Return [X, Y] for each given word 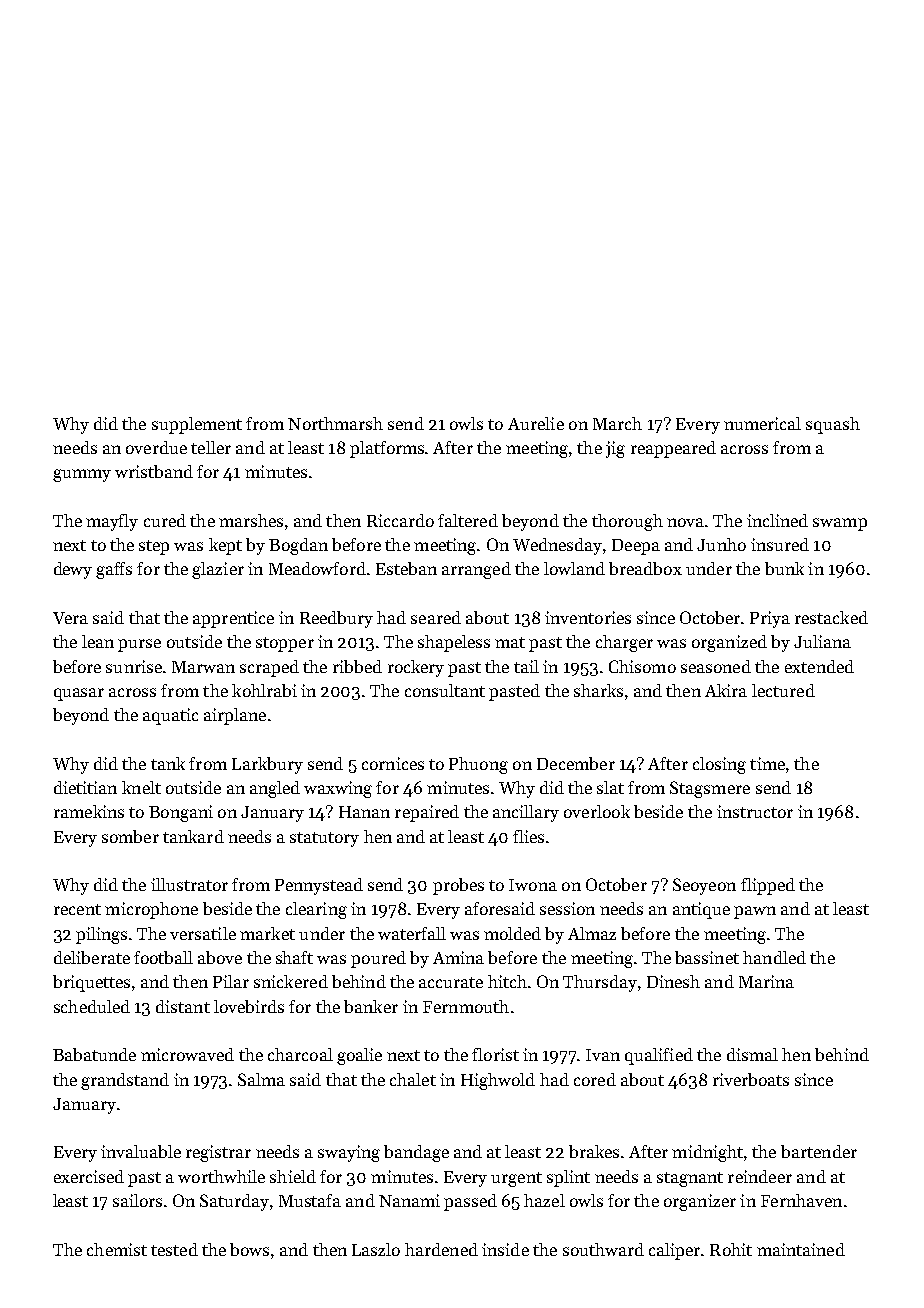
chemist [117, 1249]
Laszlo [376, 1249]
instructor [755, 811]
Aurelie [536, 423]
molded [512, 933]
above [220, 957]
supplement [197, 425]
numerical [762, 423]
